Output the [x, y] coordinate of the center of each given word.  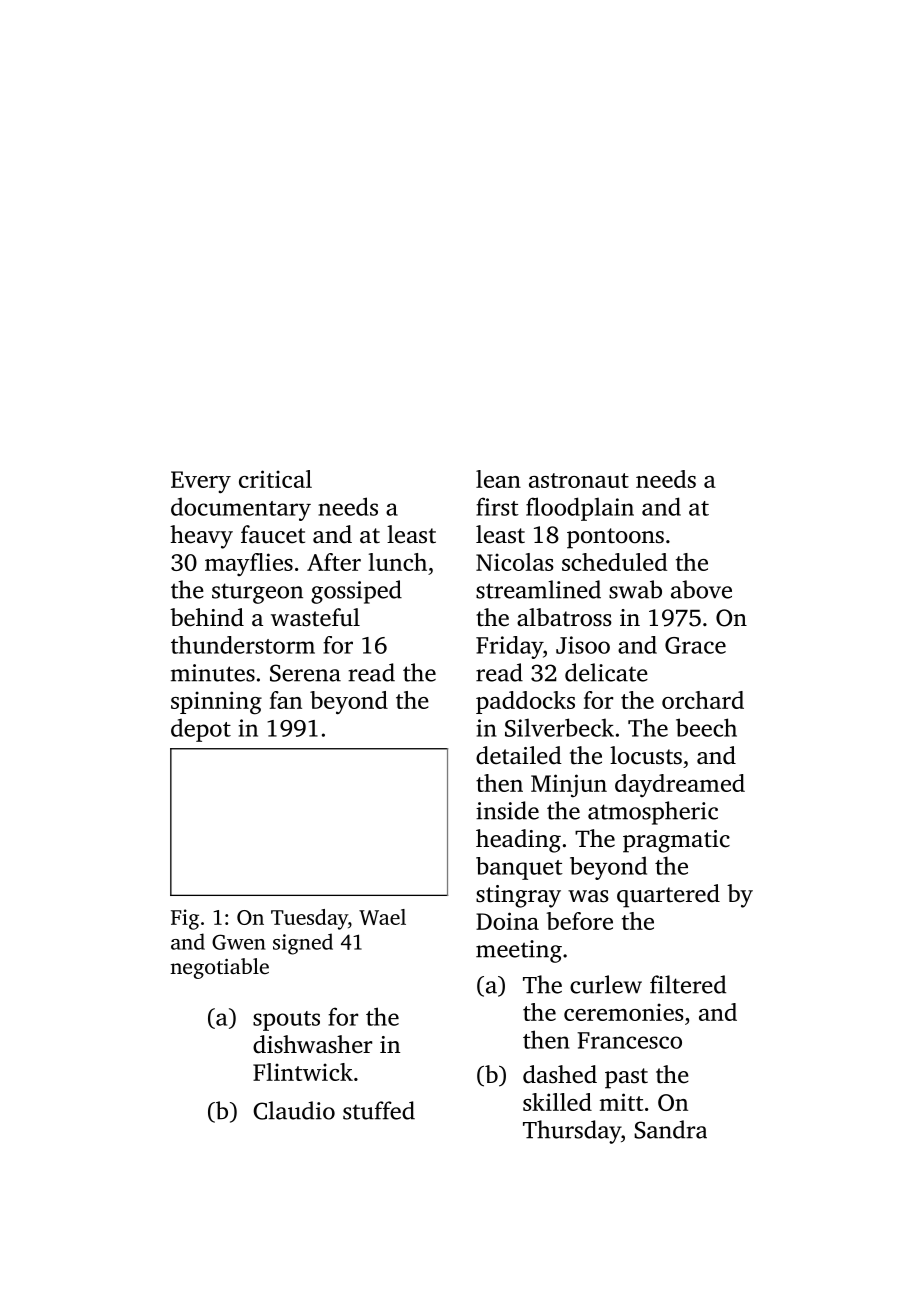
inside [507, 810]
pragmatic [676, 841]
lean [498, 479]
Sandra [670, 1129]
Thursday [572, 1132]
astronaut [579, 480]
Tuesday [309, 919]
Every [201, 482]
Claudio [294, 1110]
